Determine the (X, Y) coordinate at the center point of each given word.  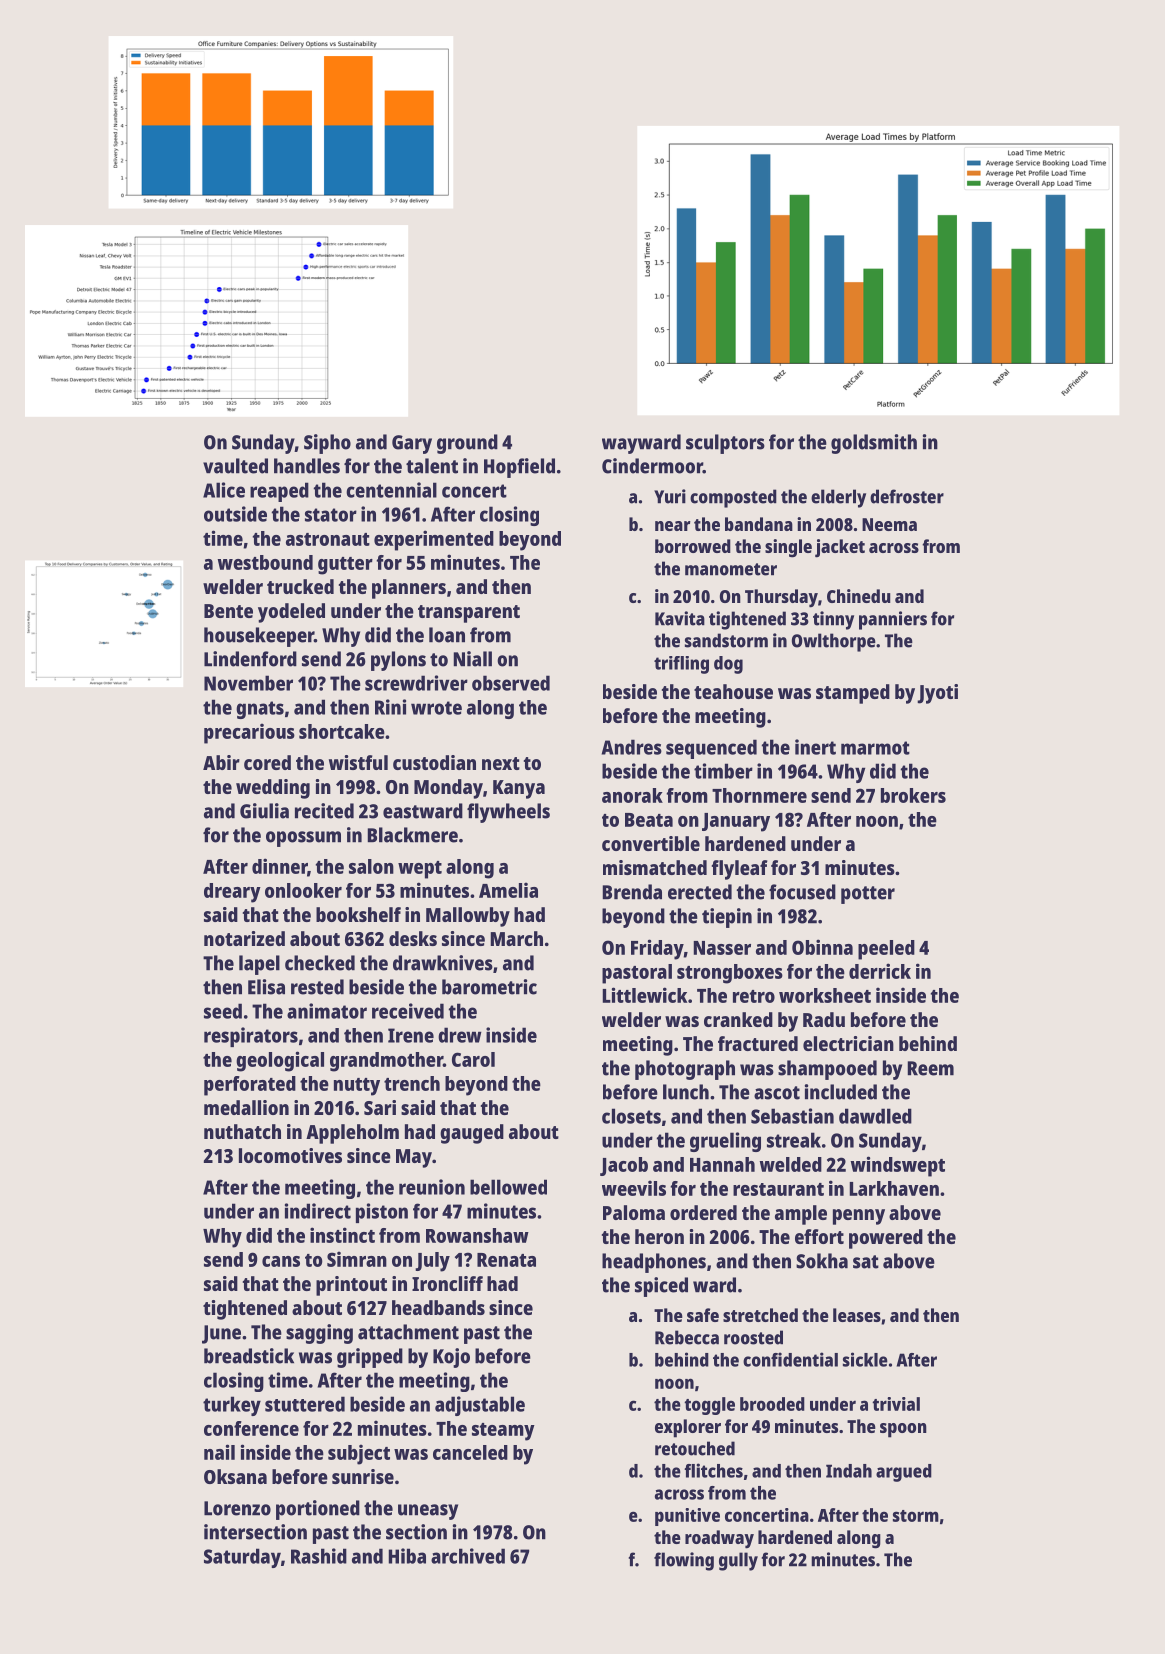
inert (815, 747)
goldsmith (874, 444)
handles (307, 466)
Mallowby (468, 917)
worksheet (825, 995)
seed (223, 1011)
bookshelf (358, 914)
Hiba (407, 1556)
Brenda (632, 892)
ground (467, 444)
